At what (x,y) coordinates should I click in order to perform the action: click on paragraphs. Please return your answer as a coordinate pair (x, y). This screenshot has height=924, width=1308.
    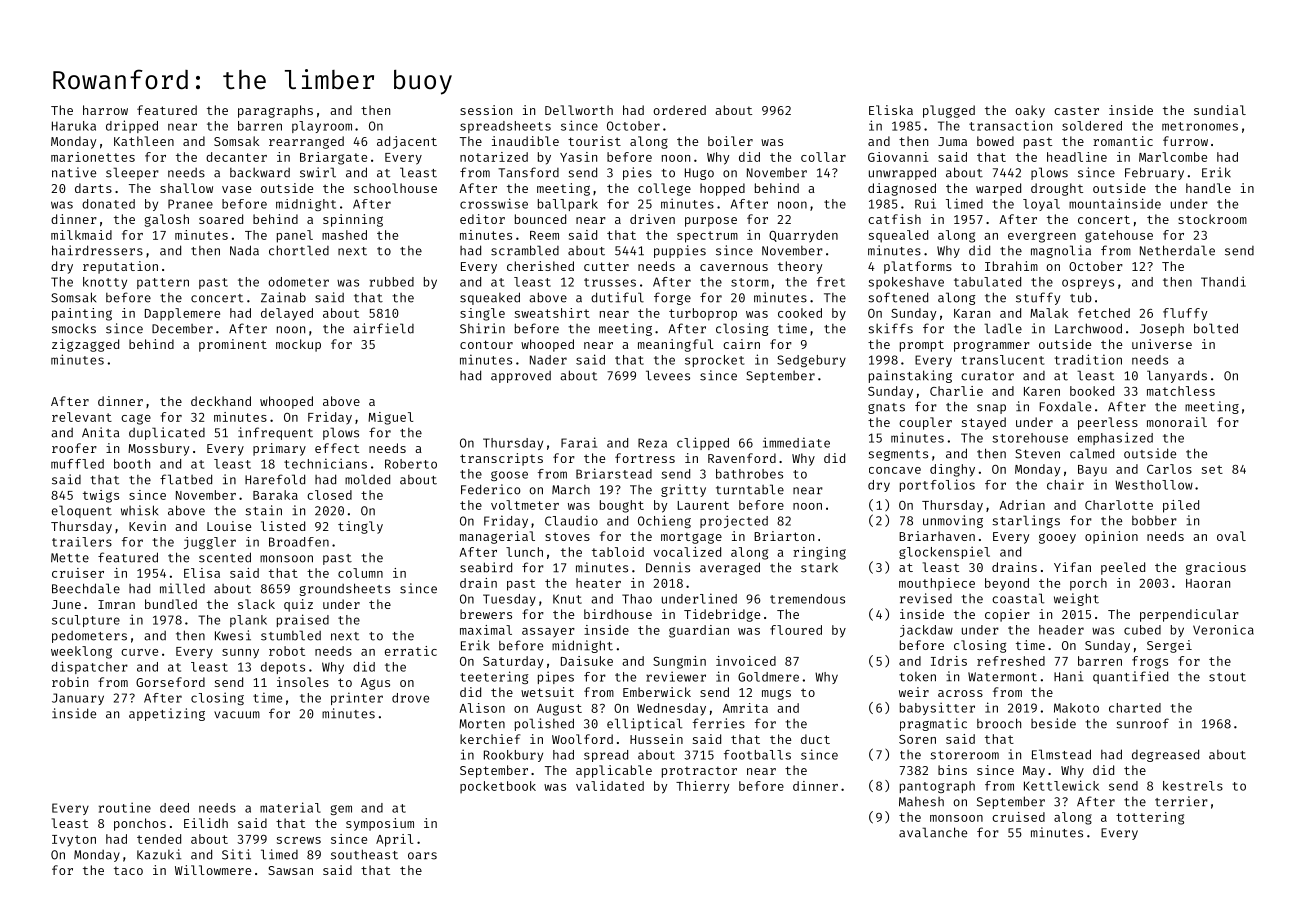
    Looking at the image, I should click on (275, 111).
